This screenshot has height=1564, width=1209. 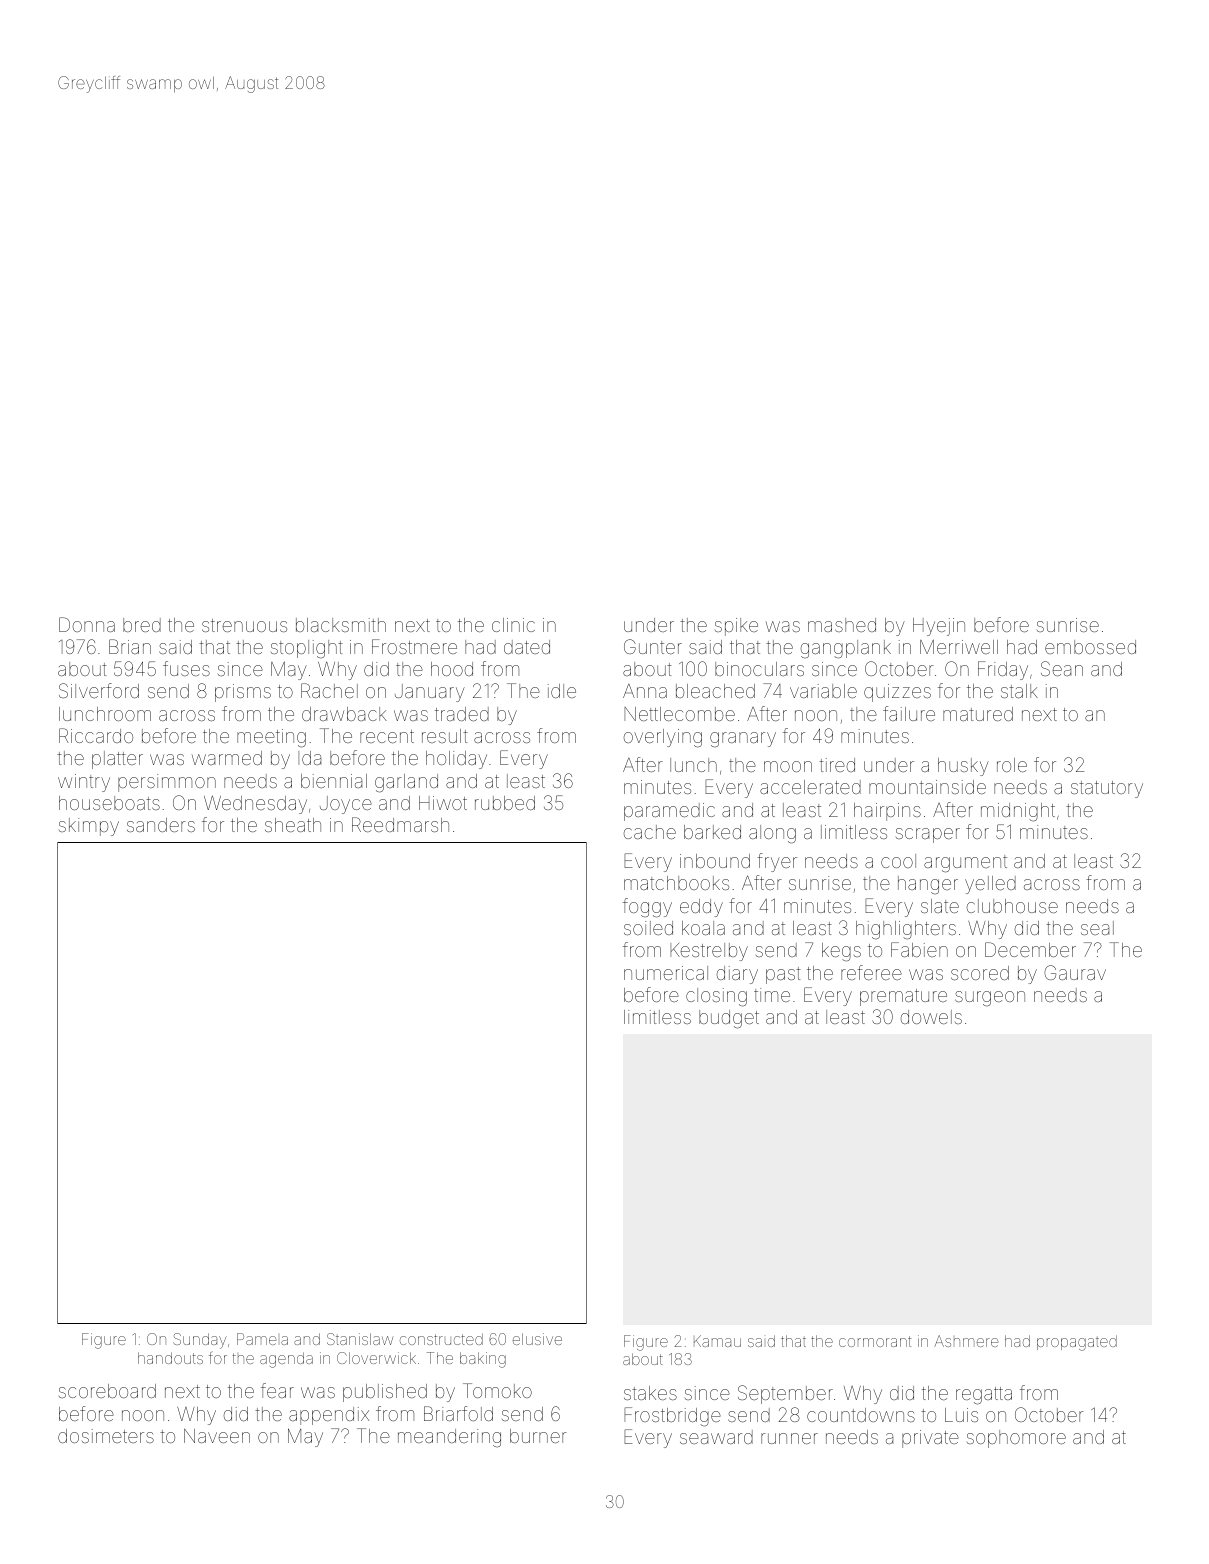 What do you see at coordinates (939, 627) in the screenshot?
I see `Hyejin` at bounding box center [939, 627].
